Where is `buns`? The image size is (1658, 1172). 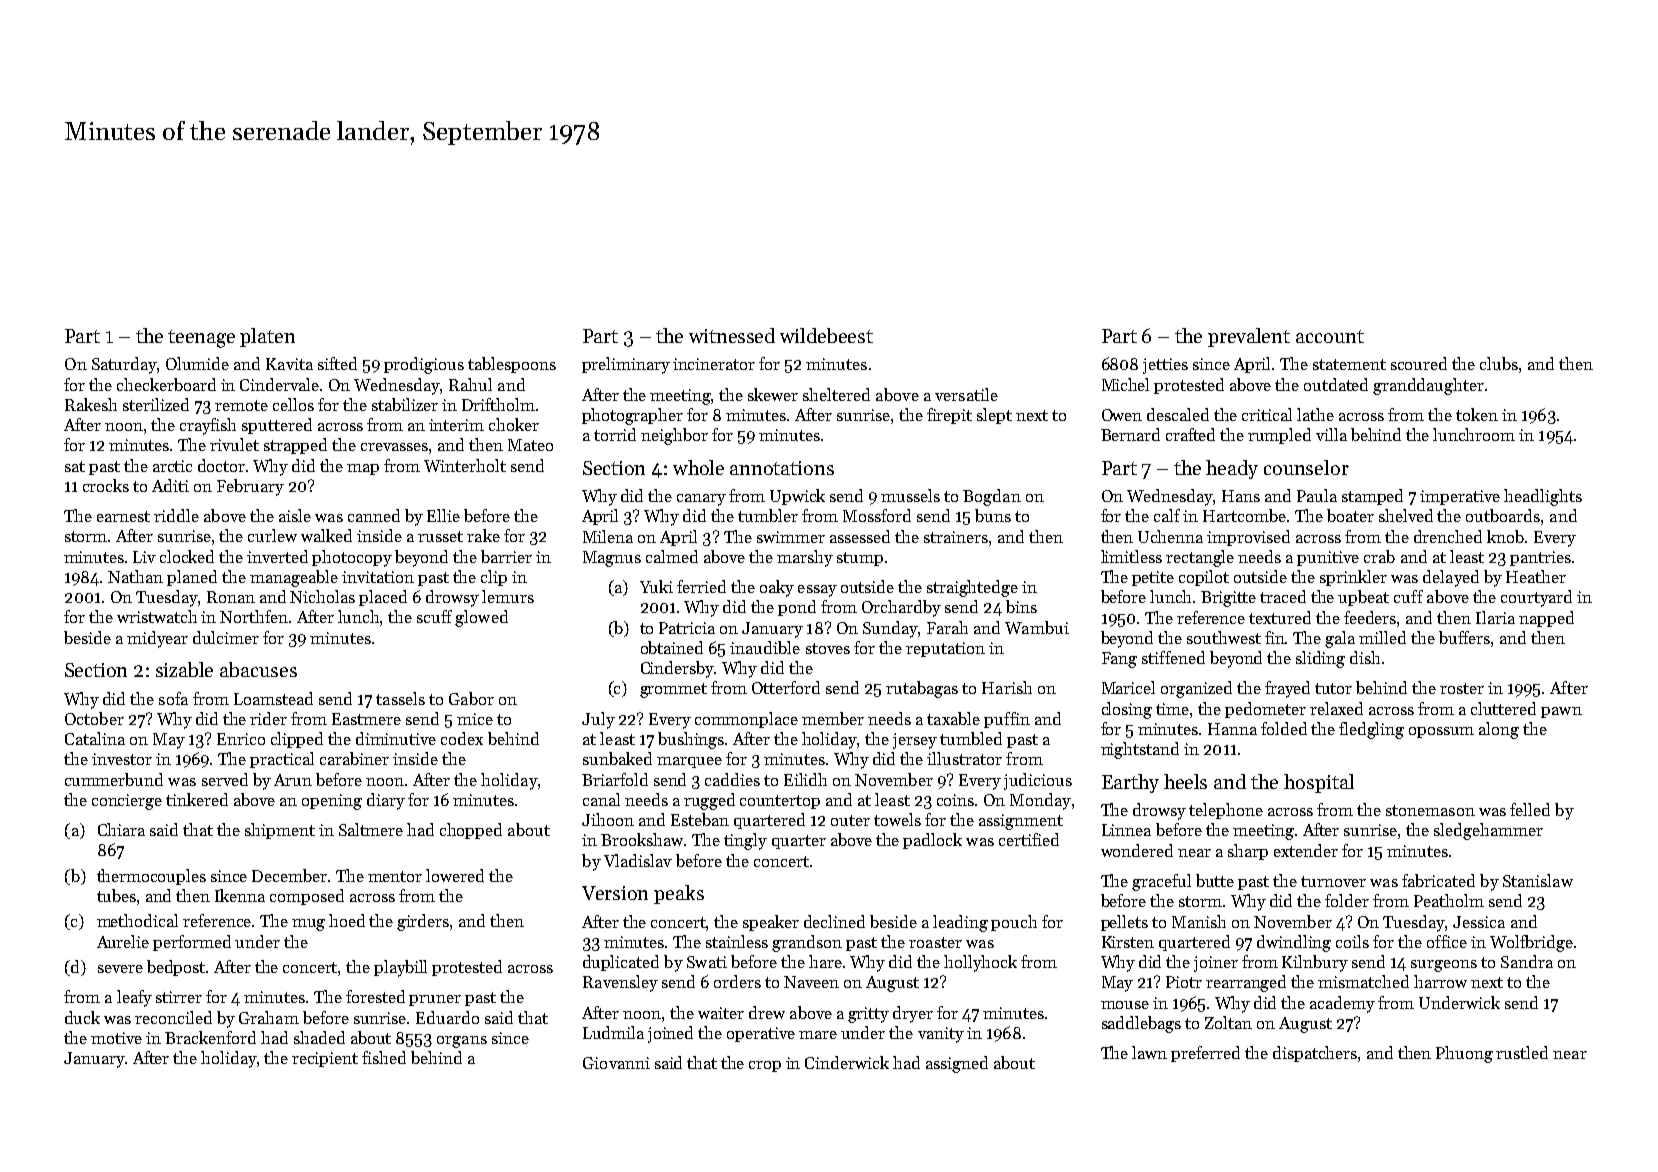
buns is located at coordinates (993, 515).
